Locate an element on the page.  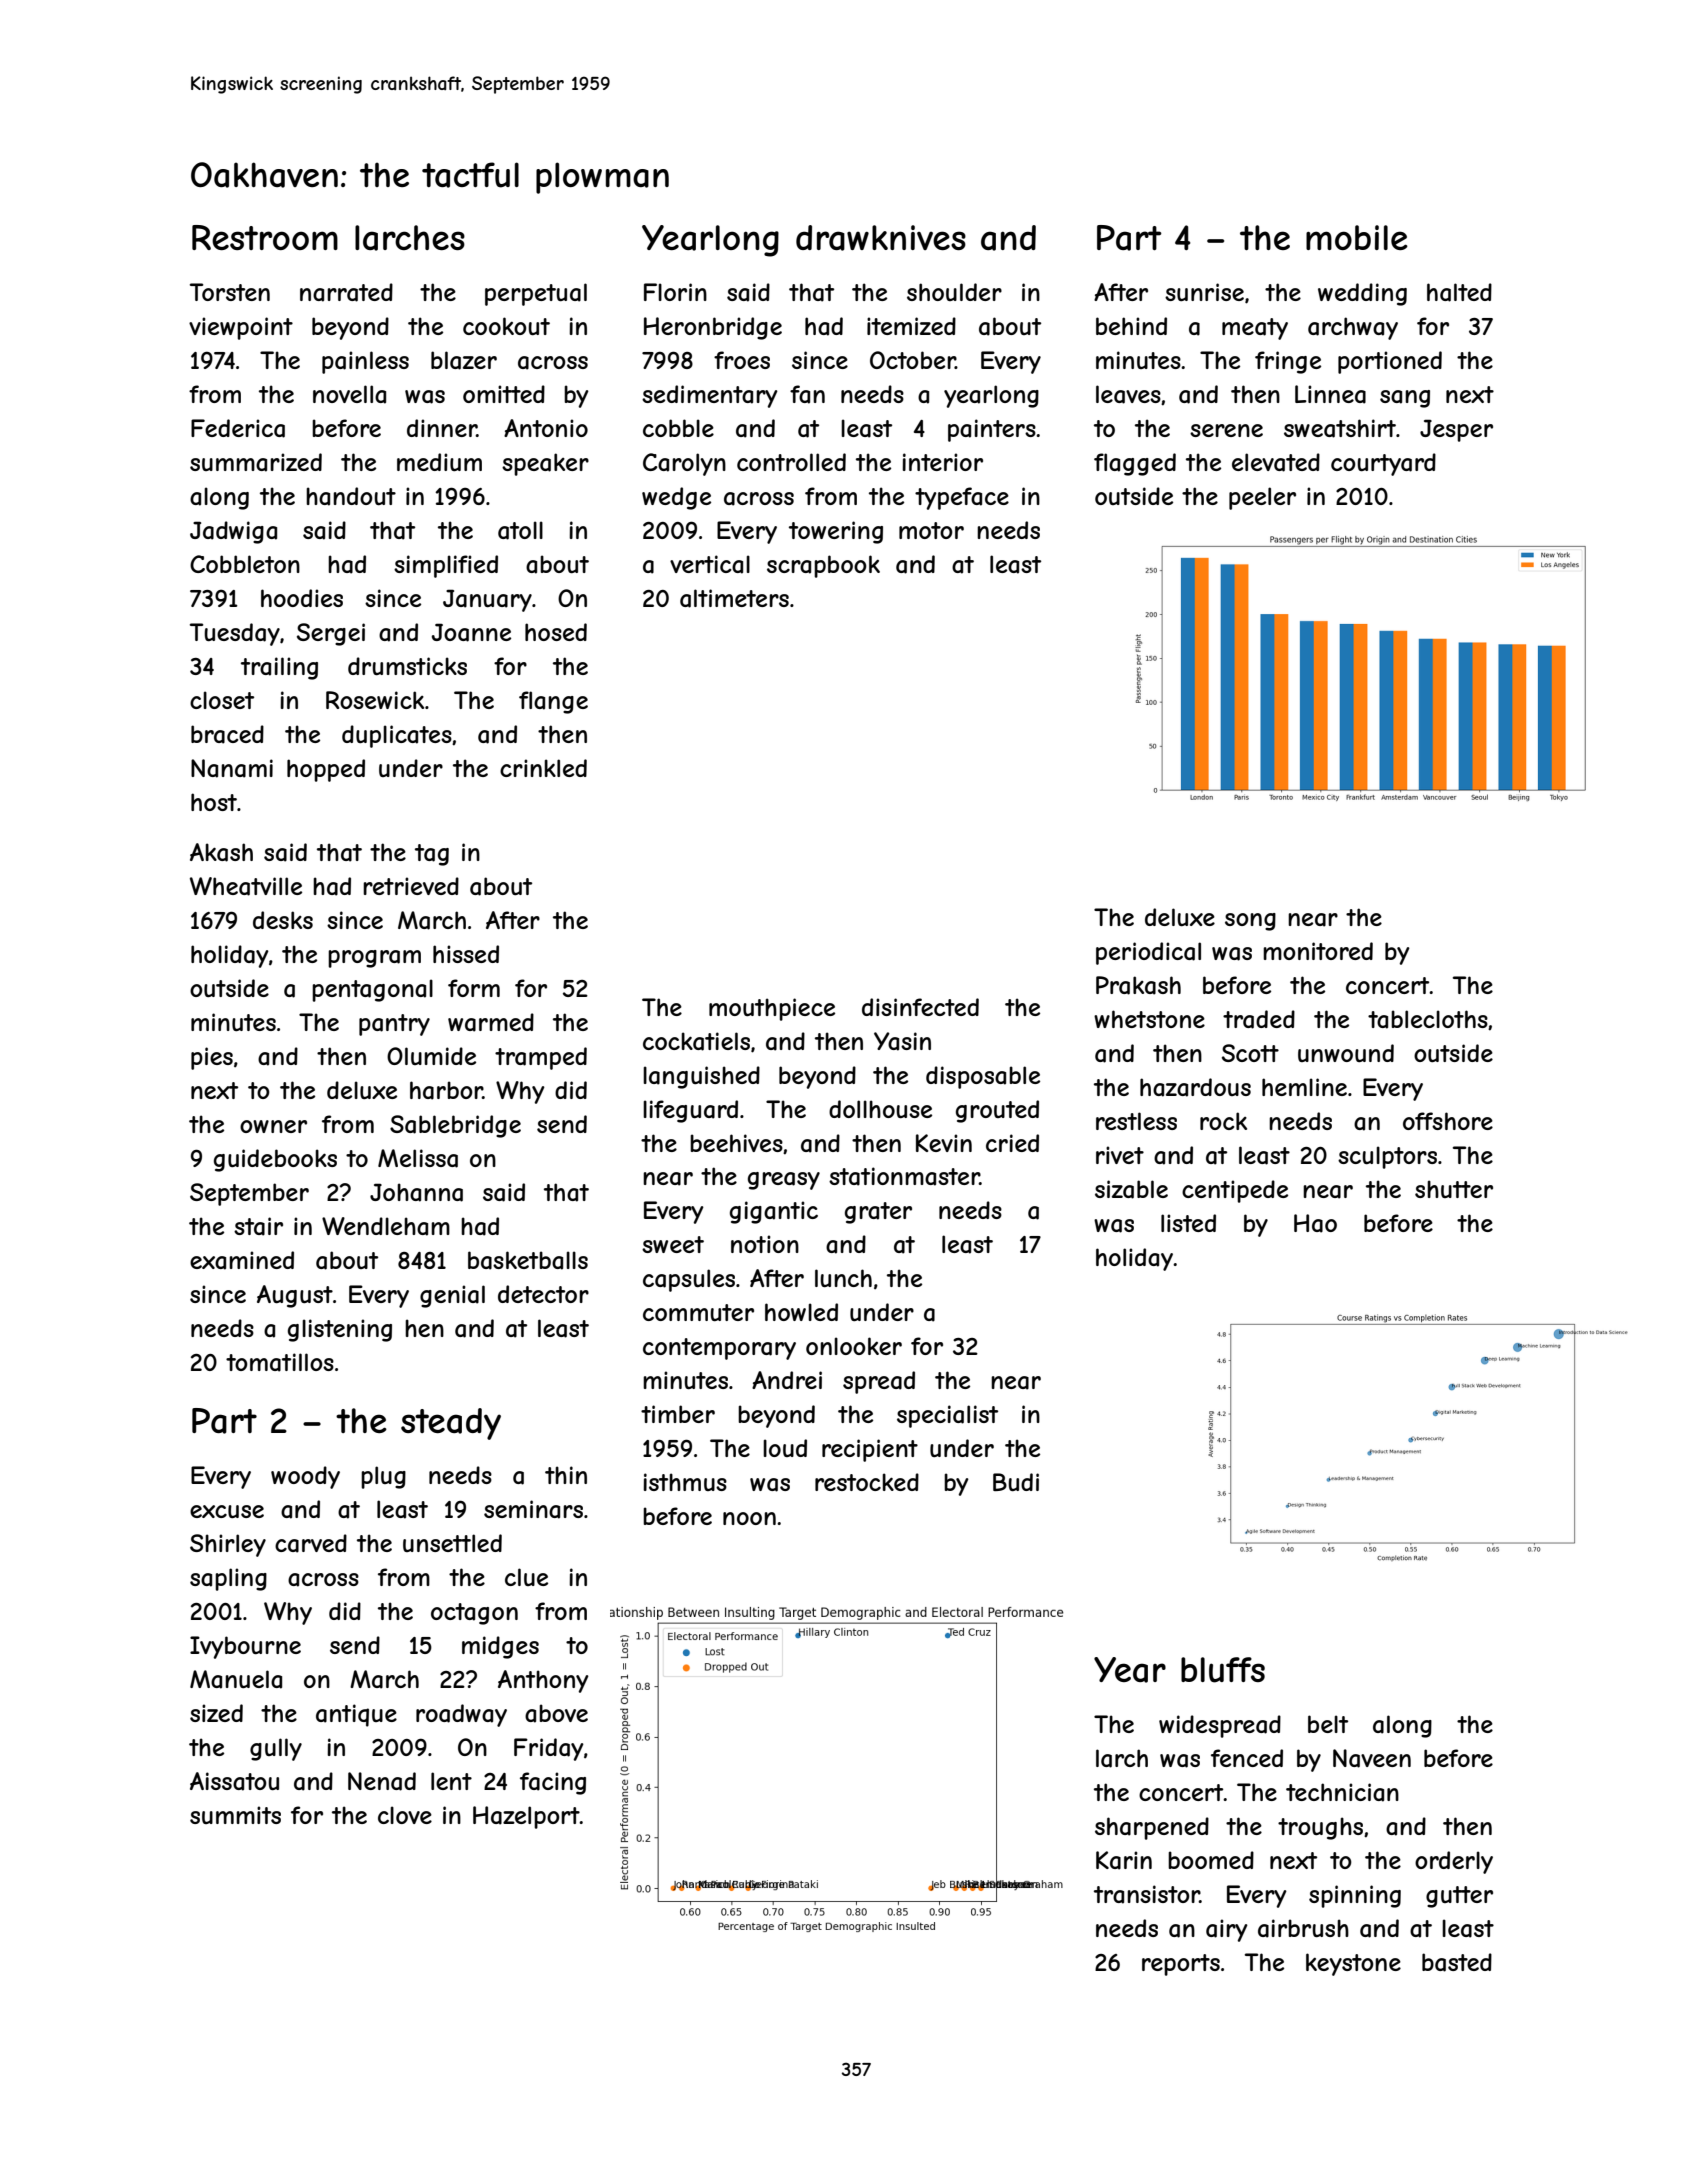
altimeters is located at coordinates (734, 598).
